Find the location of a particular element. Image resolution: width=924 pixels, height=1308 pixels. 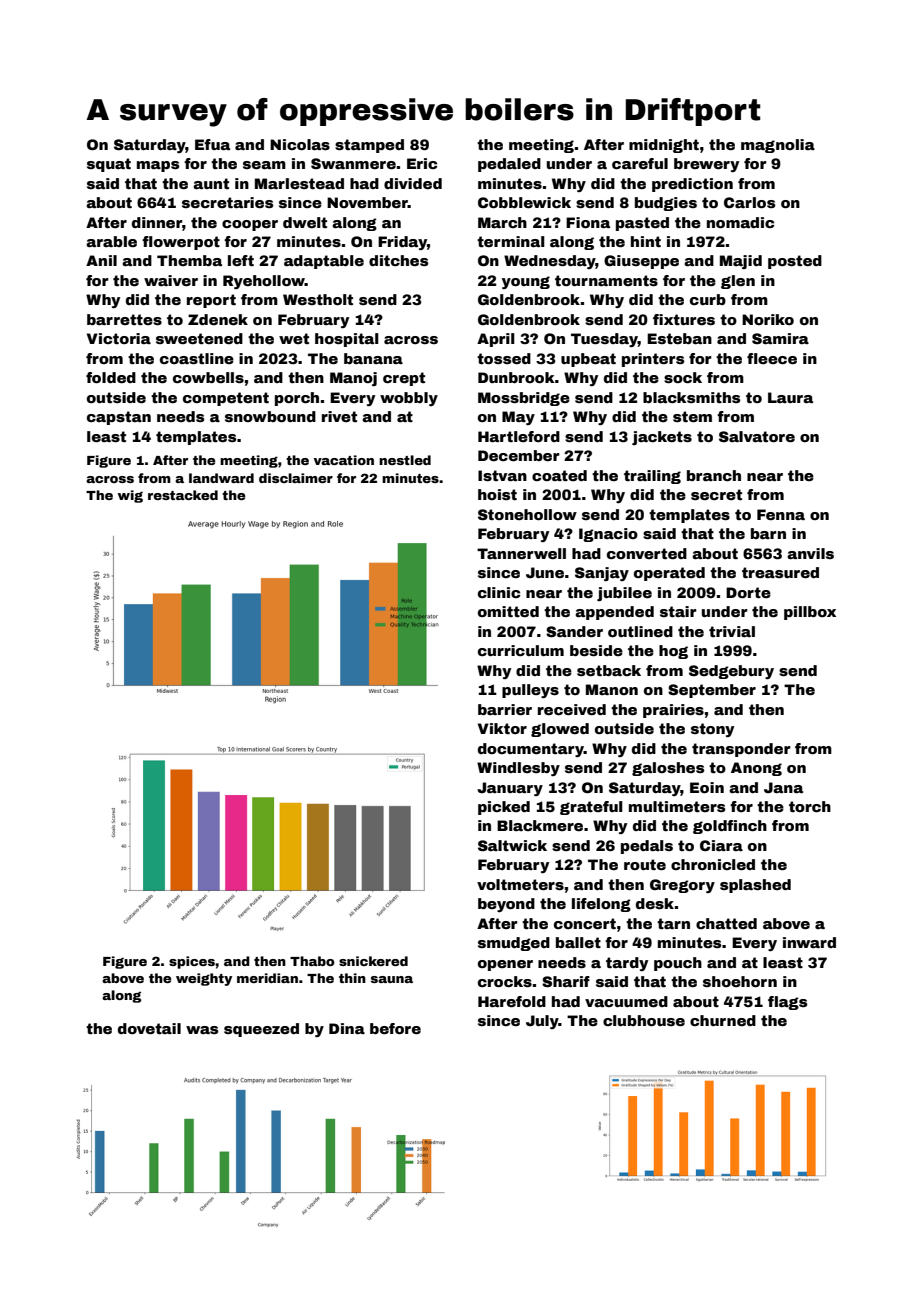

picked is located at coordinates (504, 808).
